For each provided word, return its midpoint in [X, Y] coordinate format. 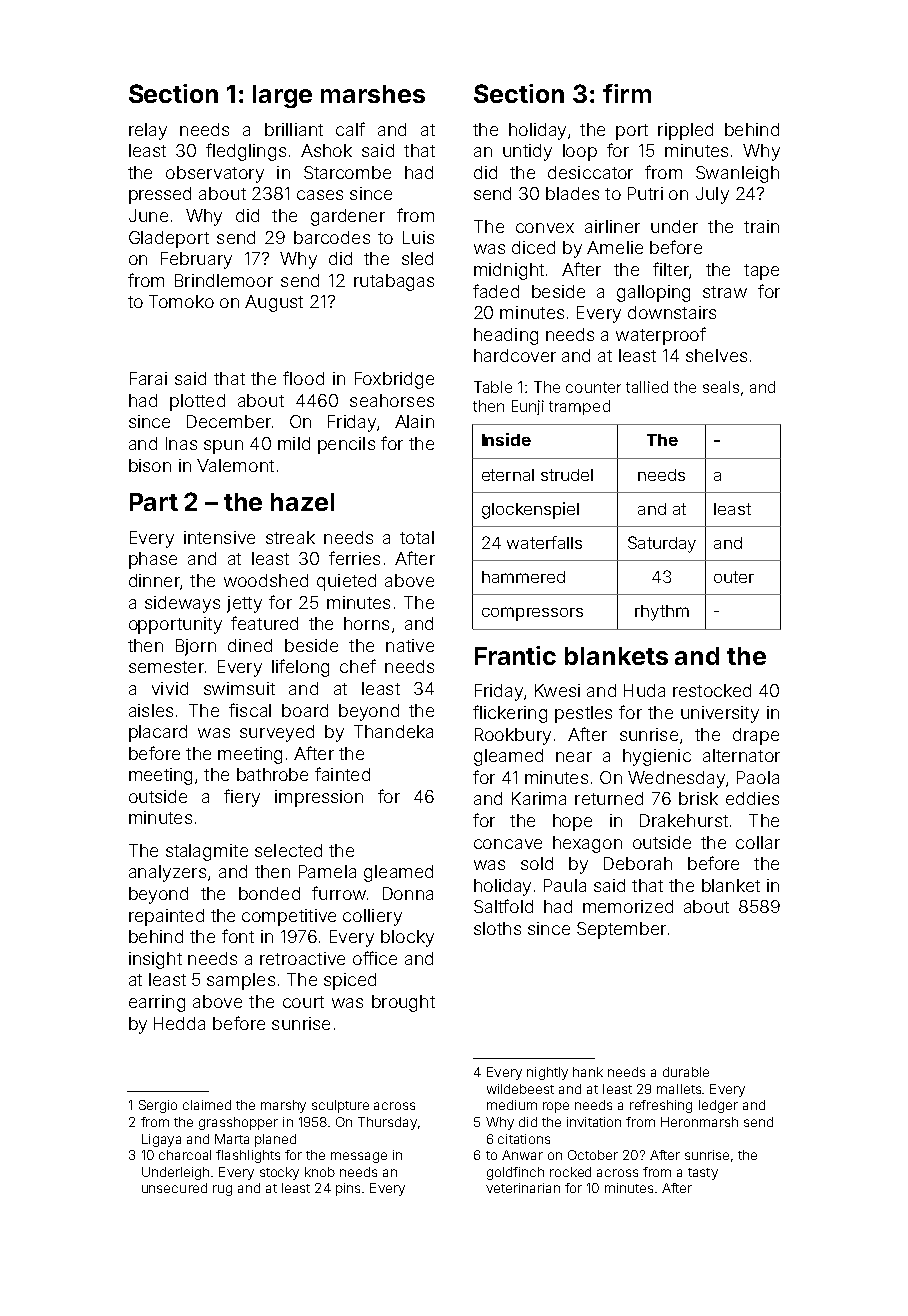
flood [303, 378]
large [282, 96]
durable [686, 1072]
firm [627, 93]
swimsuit [239, 688]
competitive [289, 917]
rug [222, 1190]
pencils [346, 445]
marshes [373, 94]
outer [734, 577]
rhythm [662, 613]
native [410, 645]
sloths [497, 928]
